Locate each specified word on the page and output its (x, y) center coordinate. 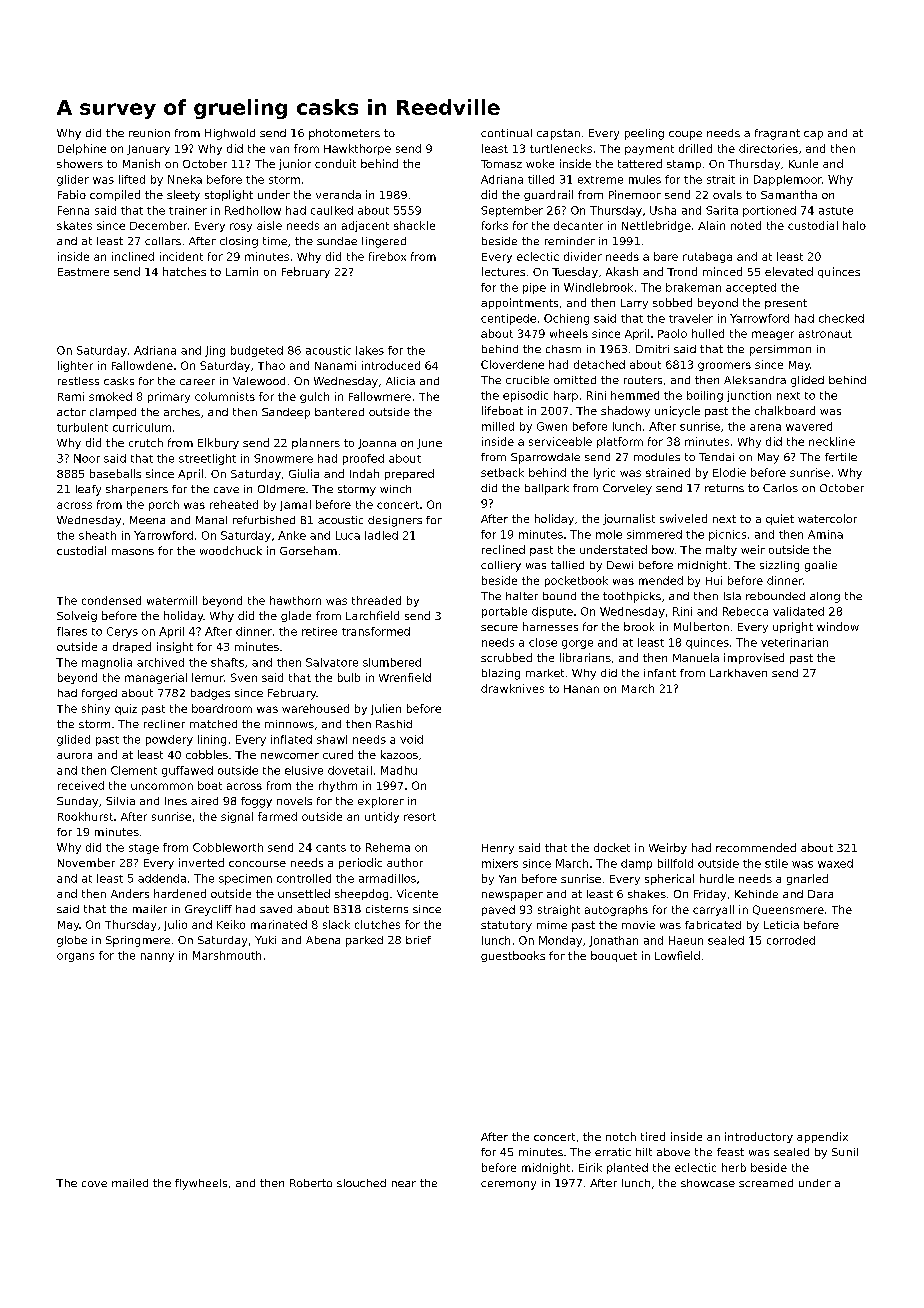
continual (506, 133)
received (81, 785)
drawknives (512, 688)
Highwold (230, 134)
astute (836, 211)
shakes (647, 894)
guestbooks (513, 956)
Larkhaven (738, 673)
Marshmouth (227, 955)
